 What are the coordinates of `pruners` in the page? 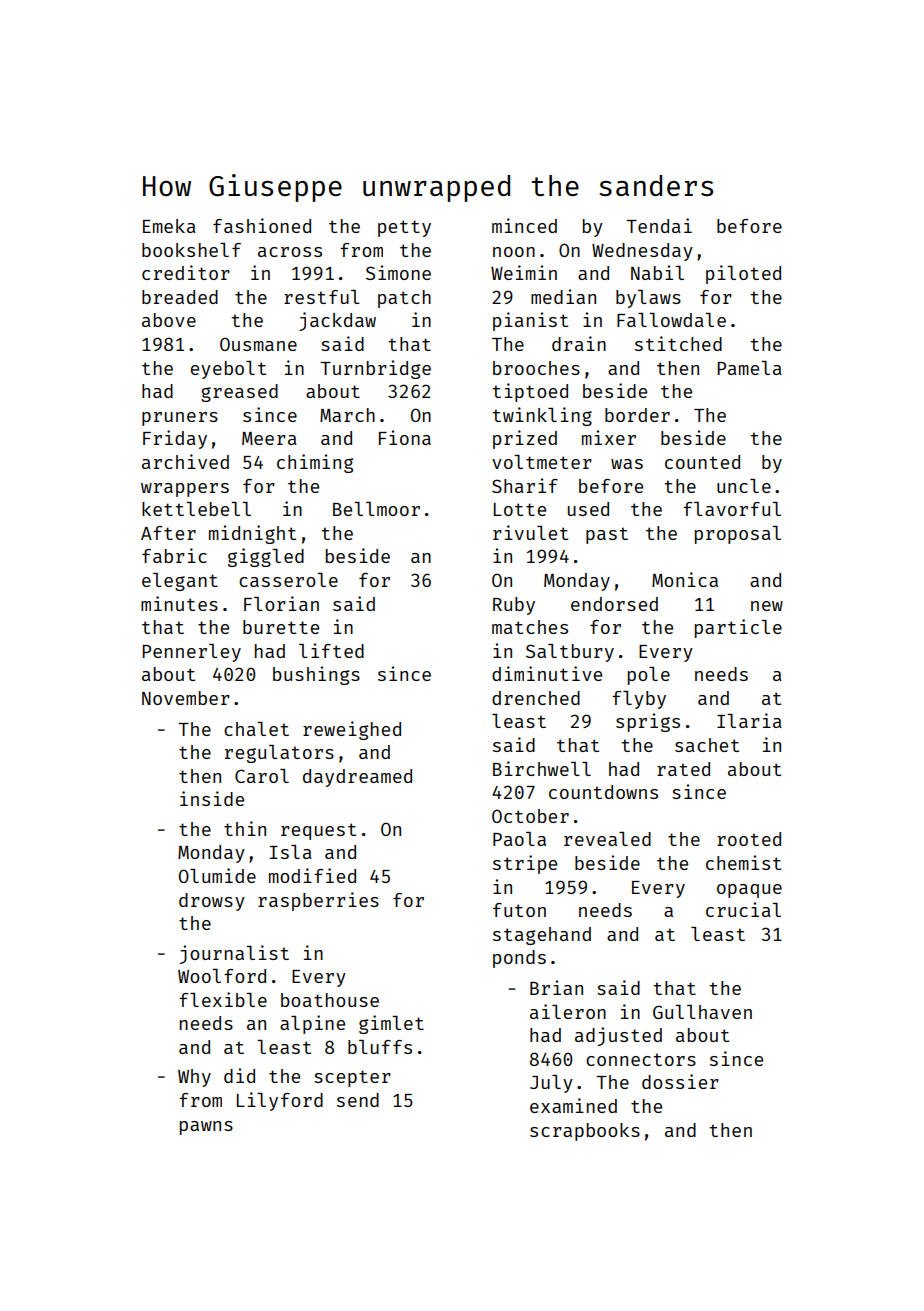 It's located at (180, 419).
